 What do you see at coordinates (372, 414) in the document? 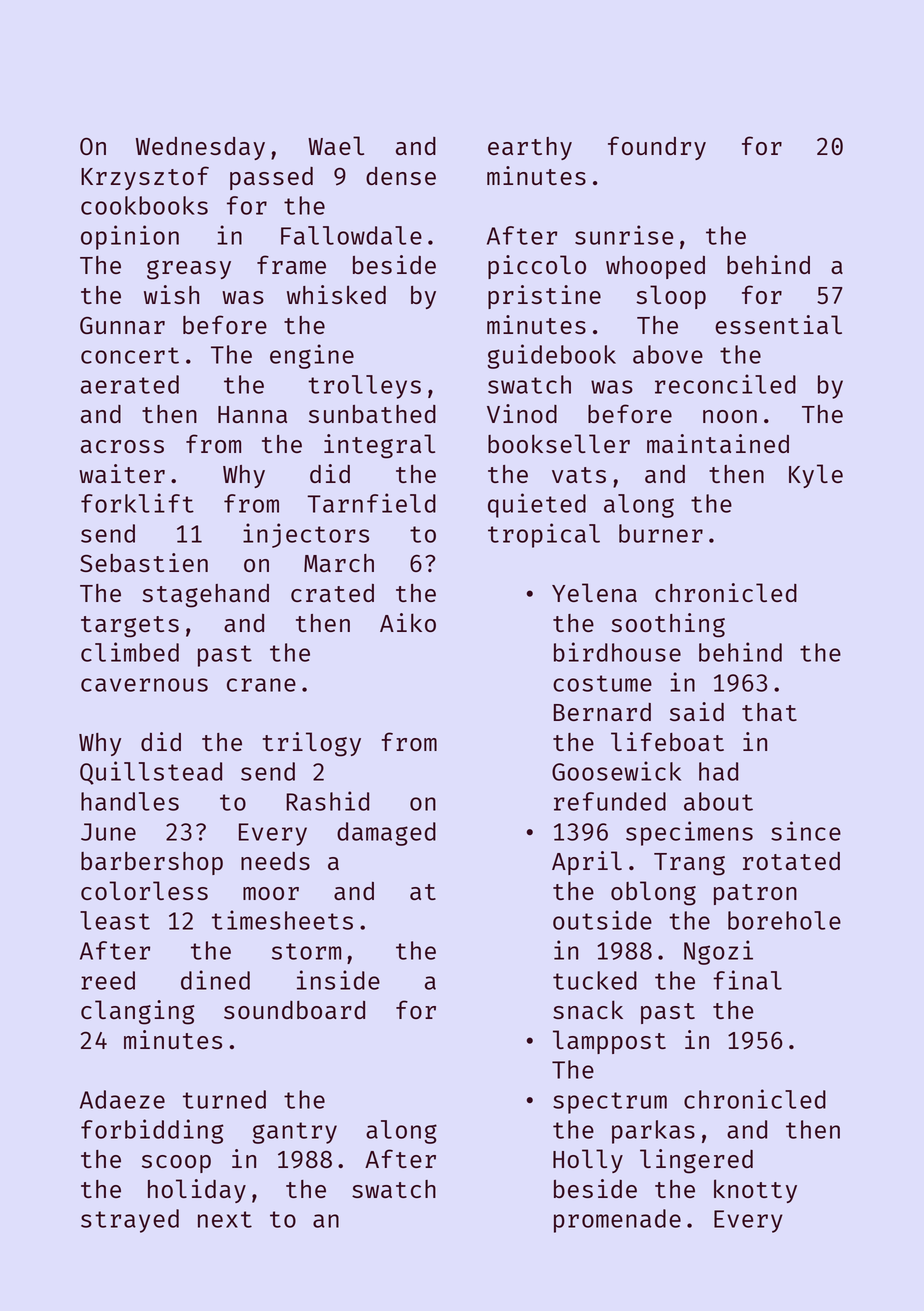
I see `sunbathed` at bounding box center [372, 414].
